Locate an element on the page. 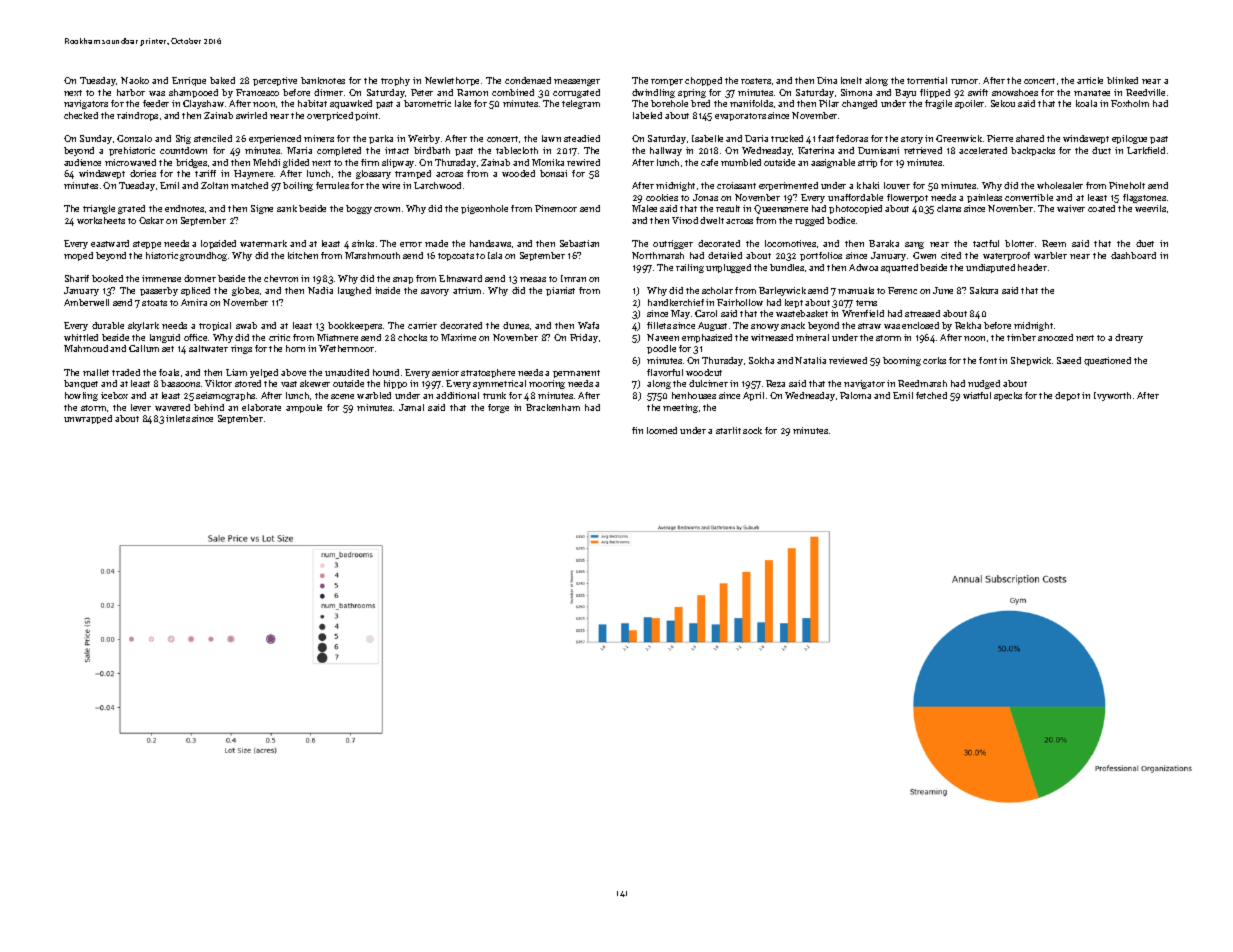 The width and height of the image is (1233, 952). senior is located at coordinates (445, 372).
